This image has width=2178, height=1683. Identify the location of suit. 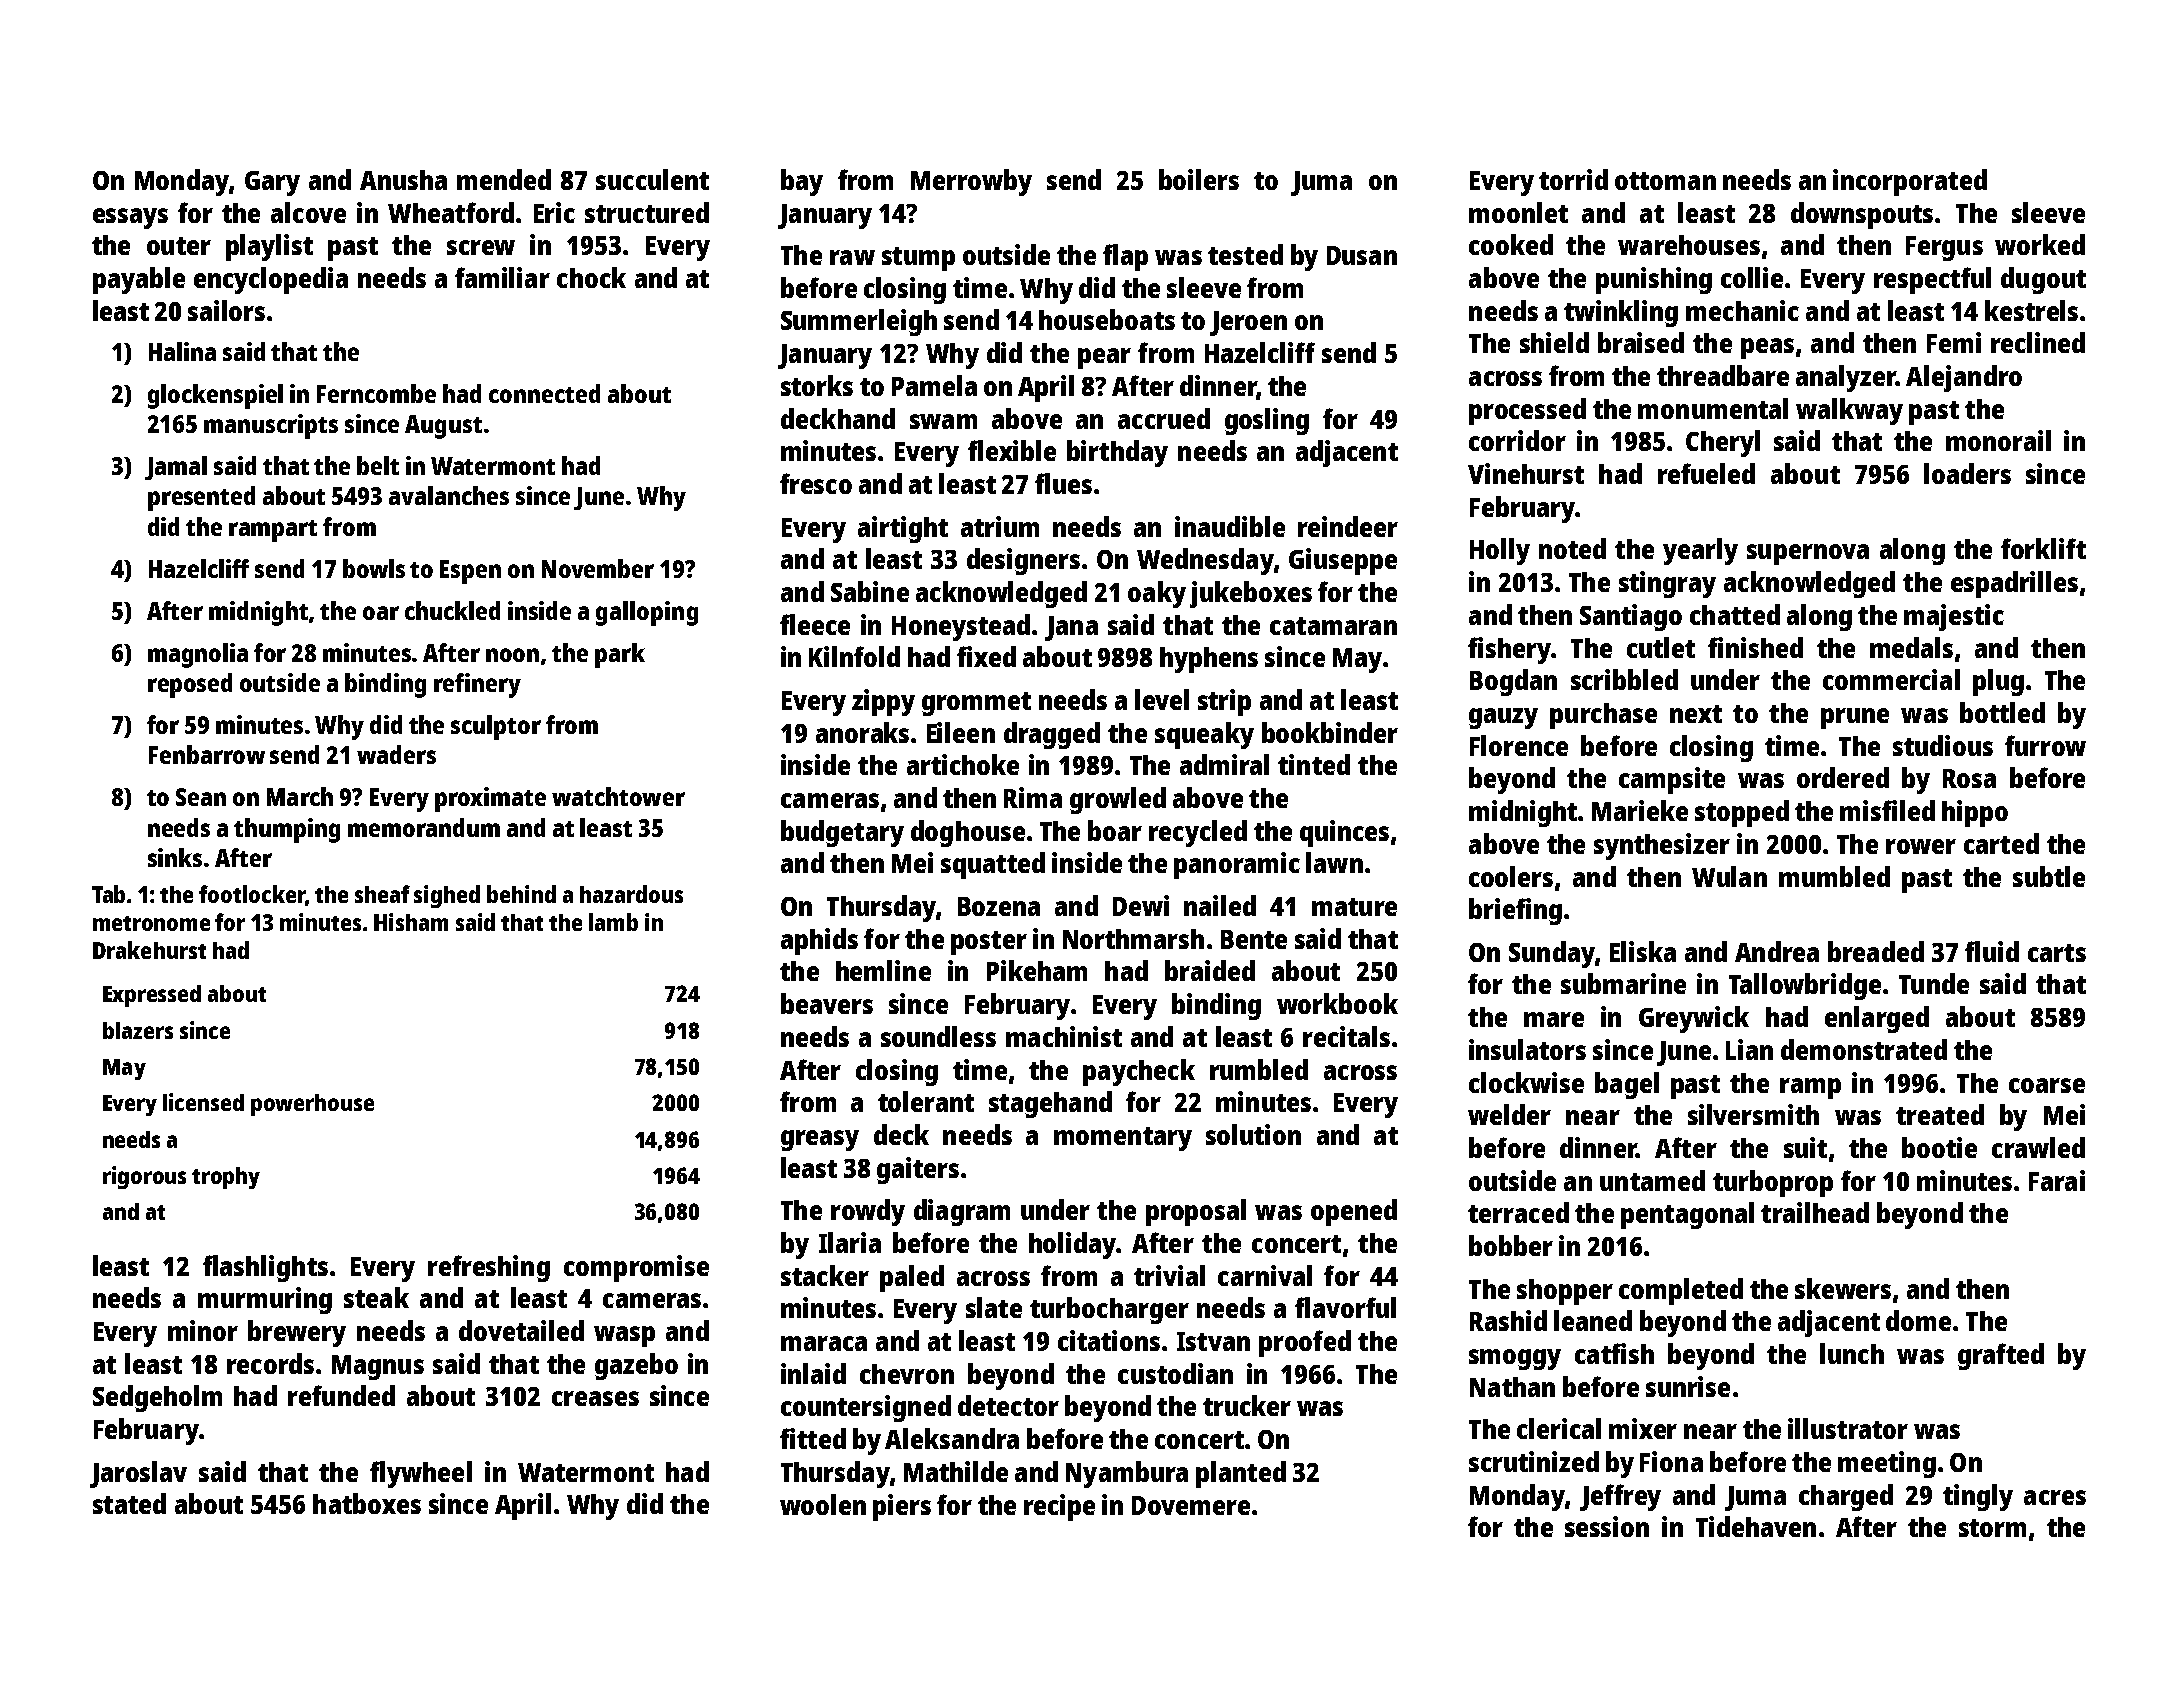
(1805, 1147).
